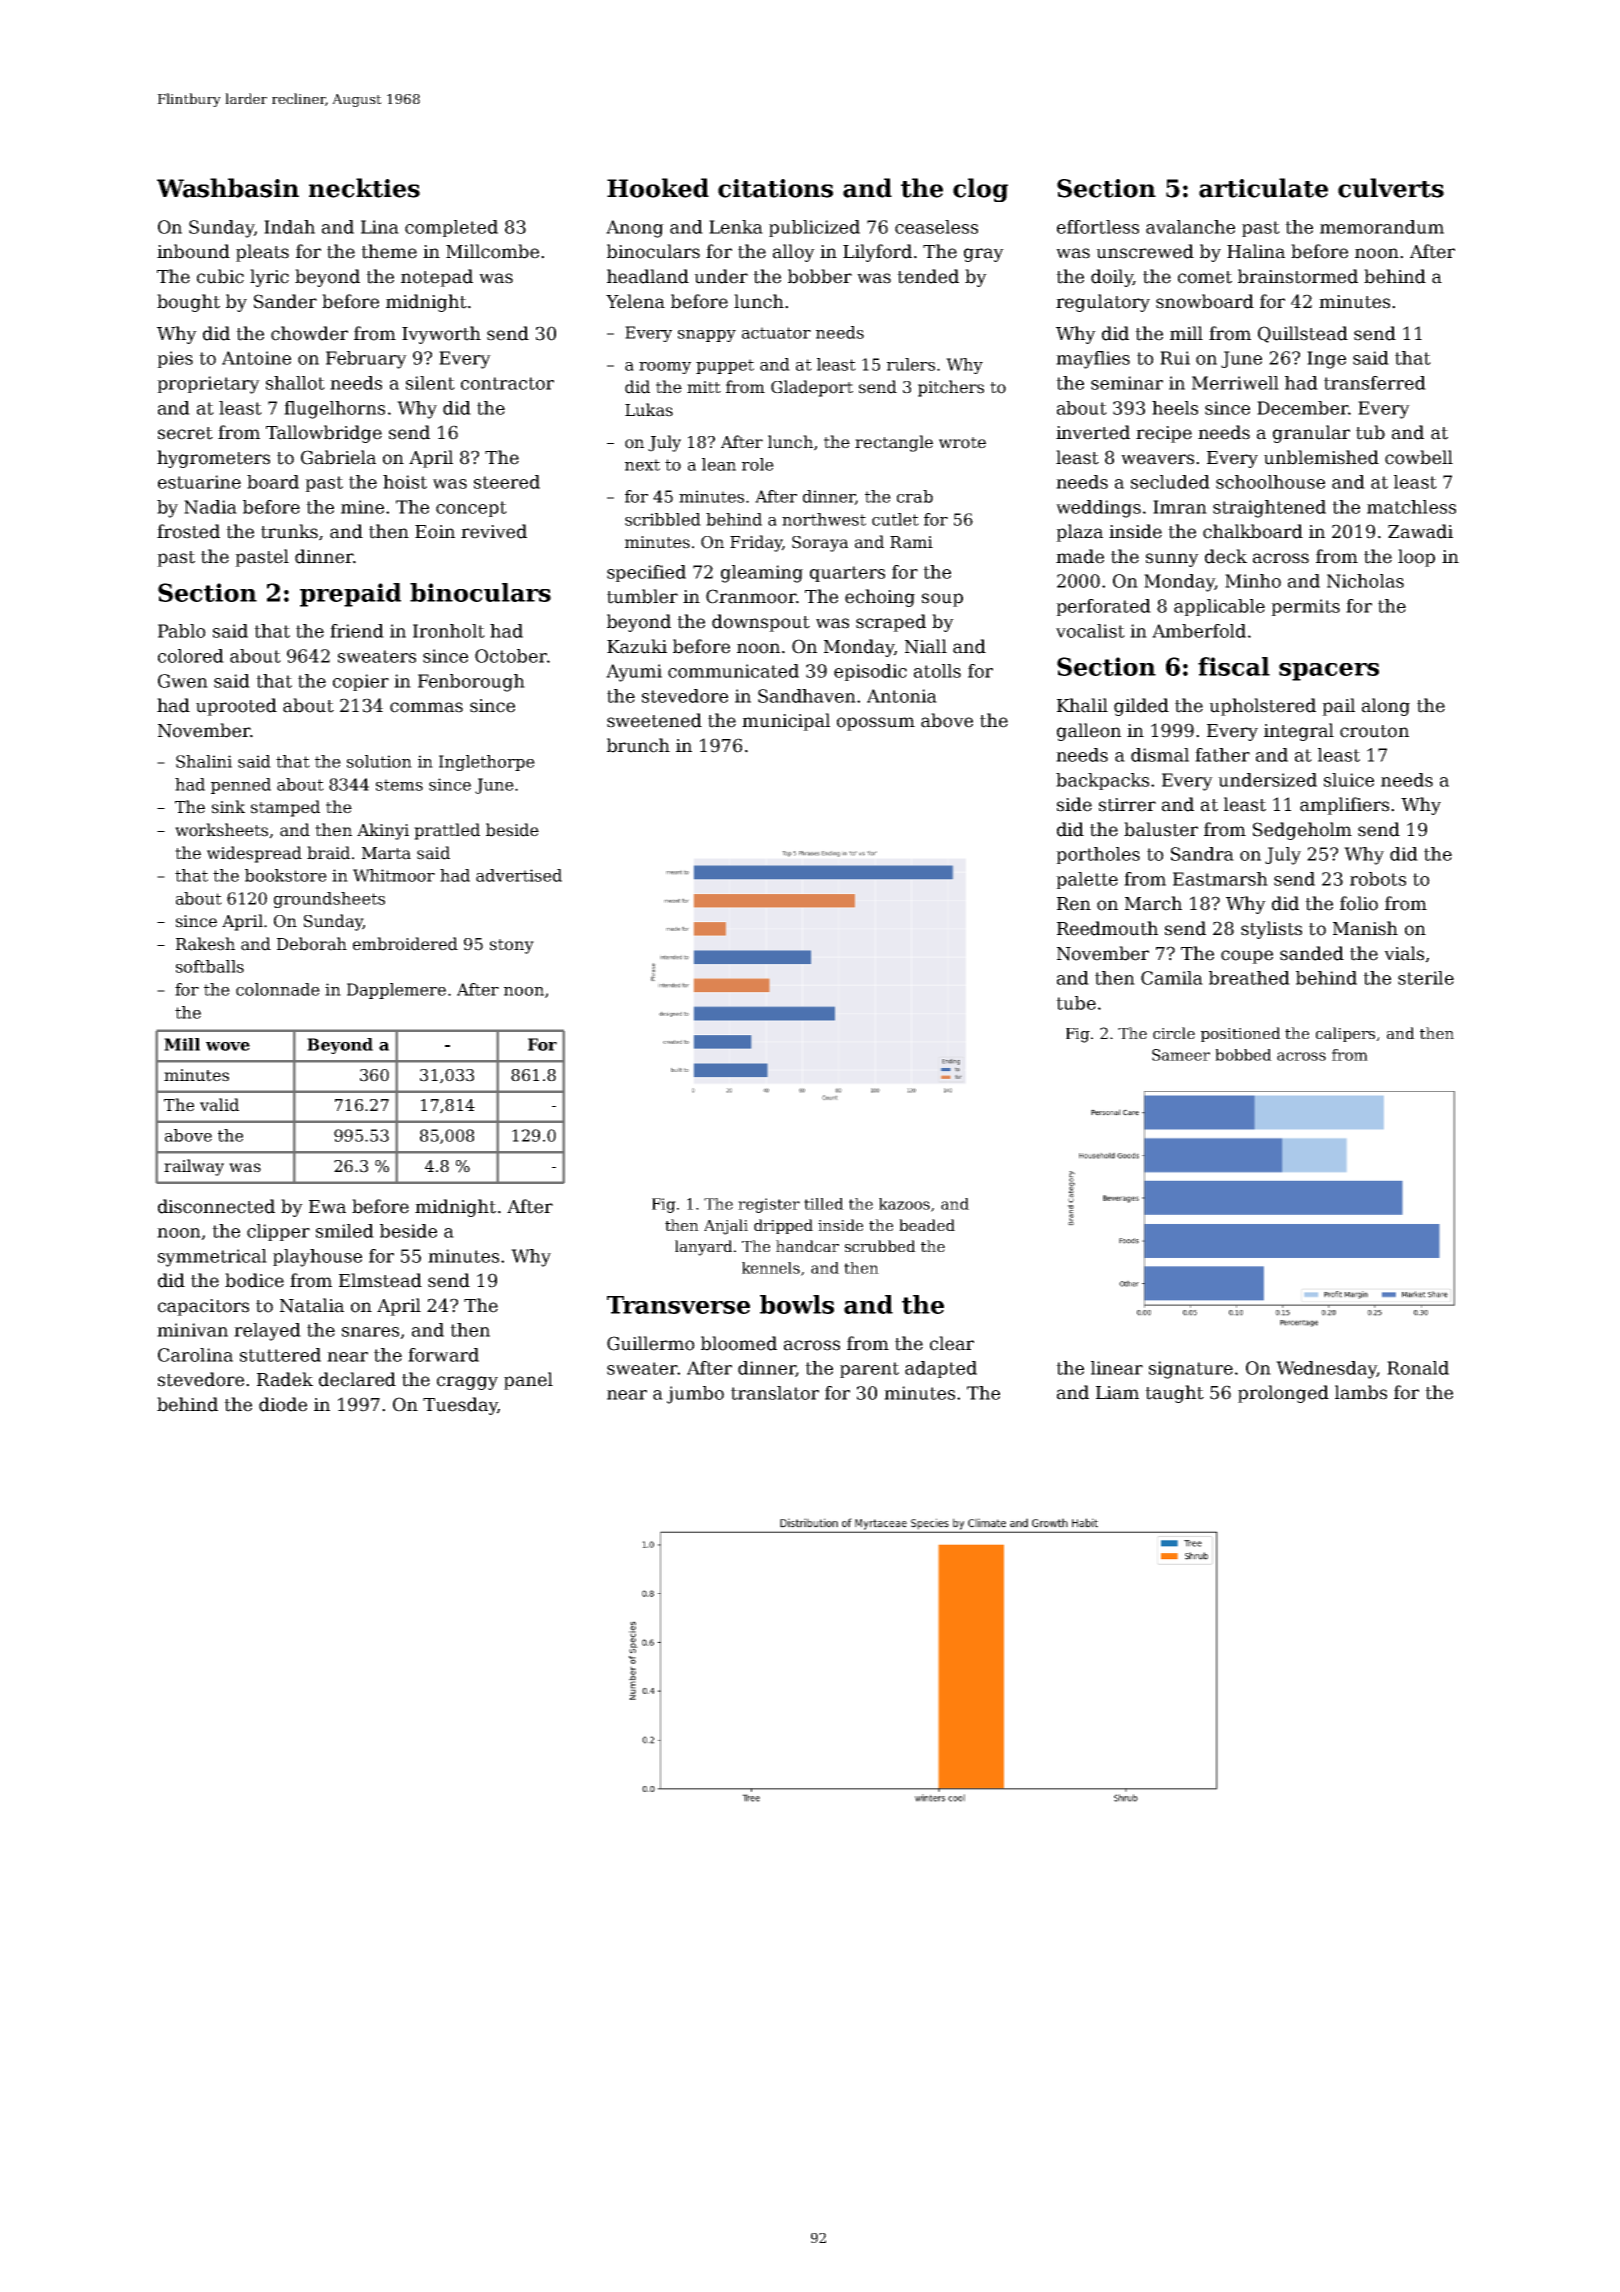  I want to click on Elmstead, so click(380, 1280).
